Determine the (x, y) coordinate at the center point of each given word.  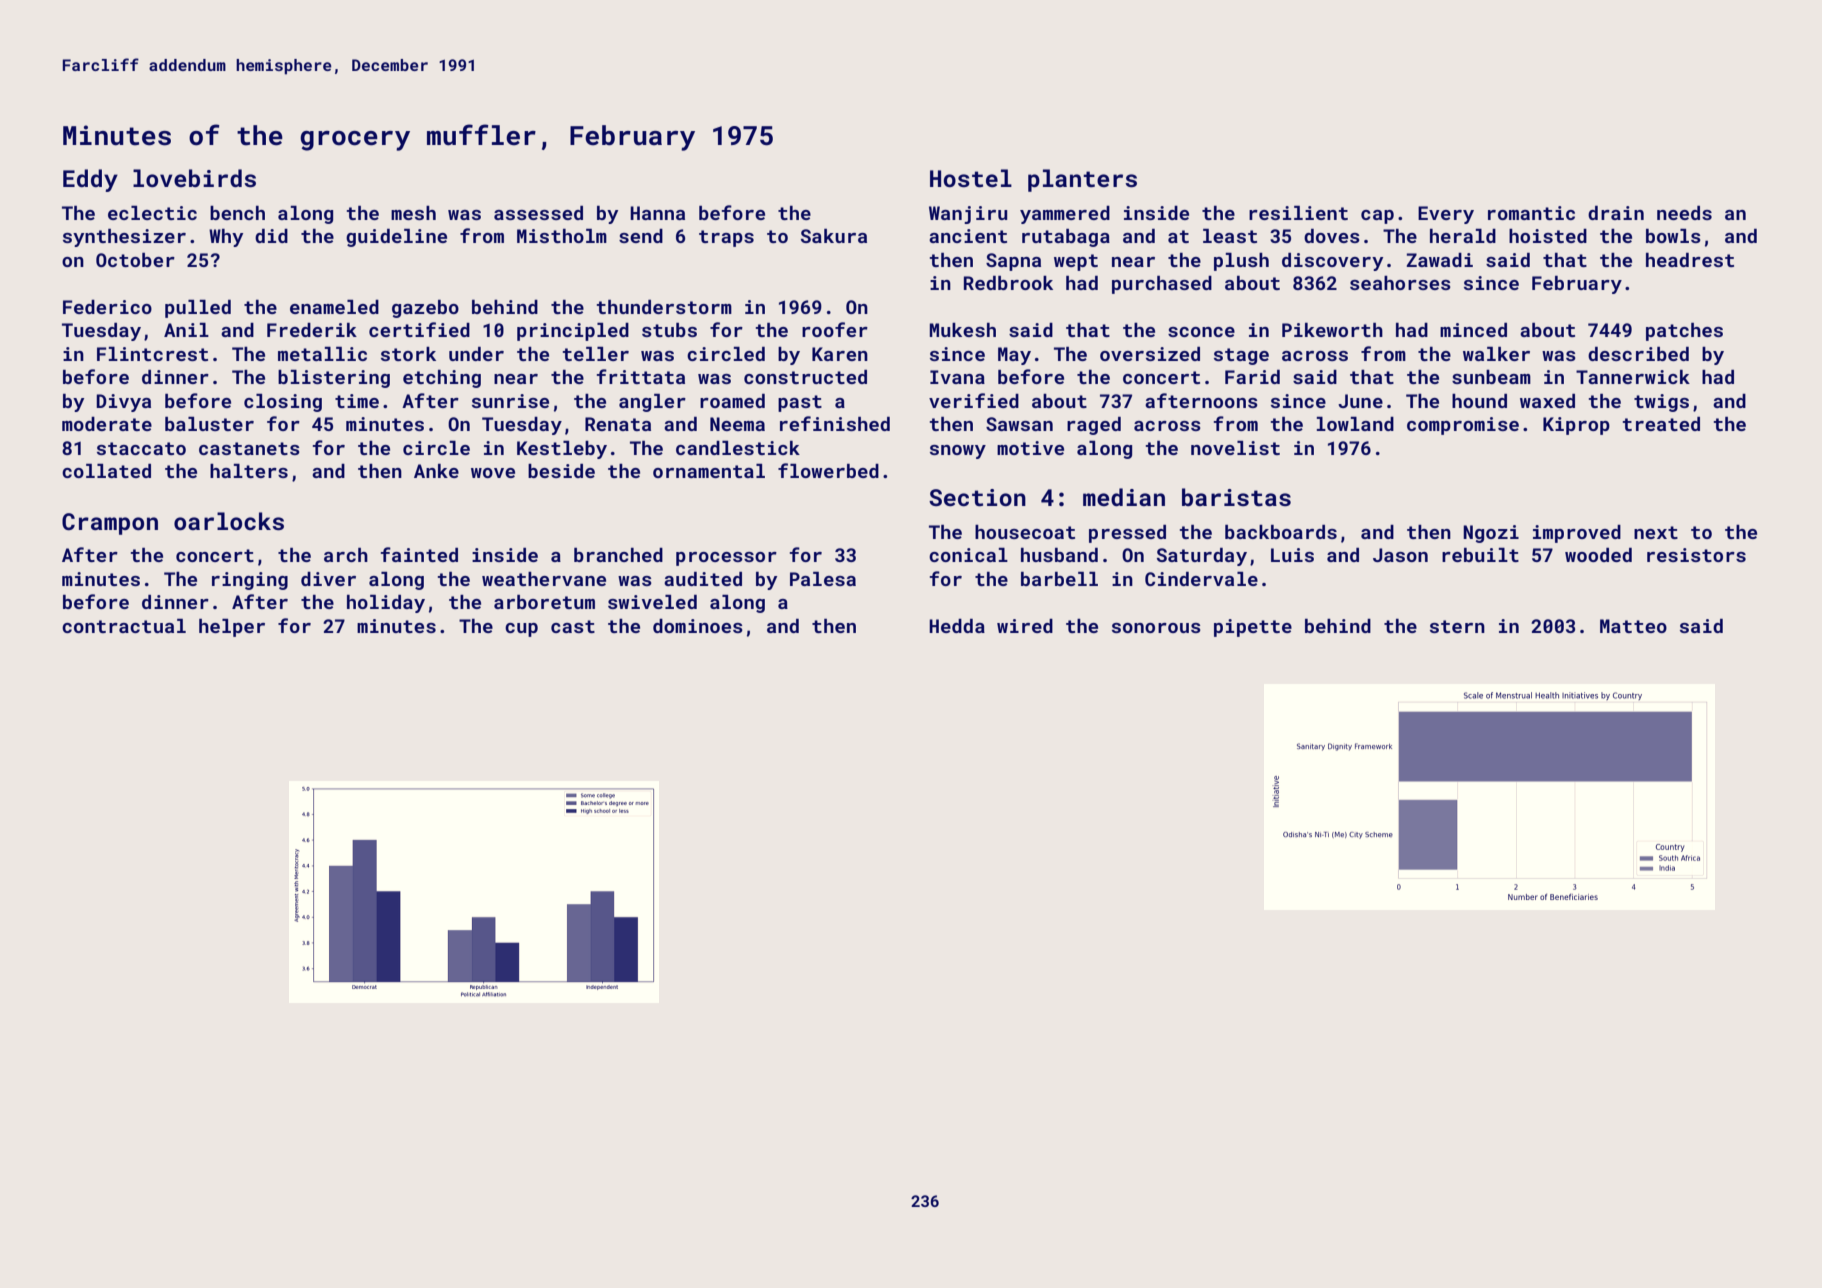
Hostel (971, 178)
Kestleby (562, 450)
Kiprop (1576, 426)
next (1656, 532)
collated (106, 471)
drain (1616, 213)
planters (1082, 180)
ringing (250, 581)
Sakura (834, 236)
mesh (413, 213)
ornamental (709, 471)
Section (977, 498)
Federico (107, 307)
